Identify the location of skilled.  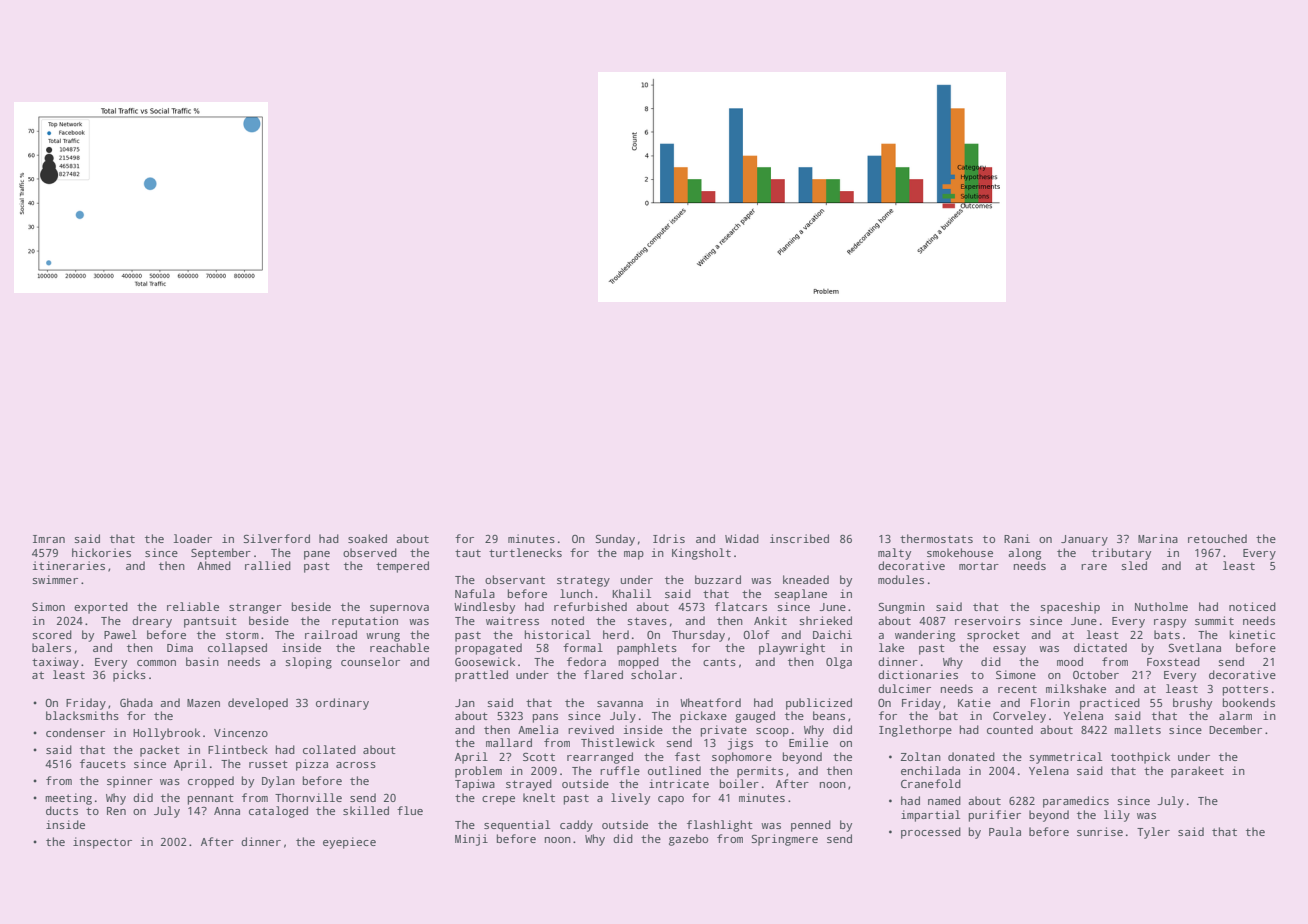
(366, 810).
